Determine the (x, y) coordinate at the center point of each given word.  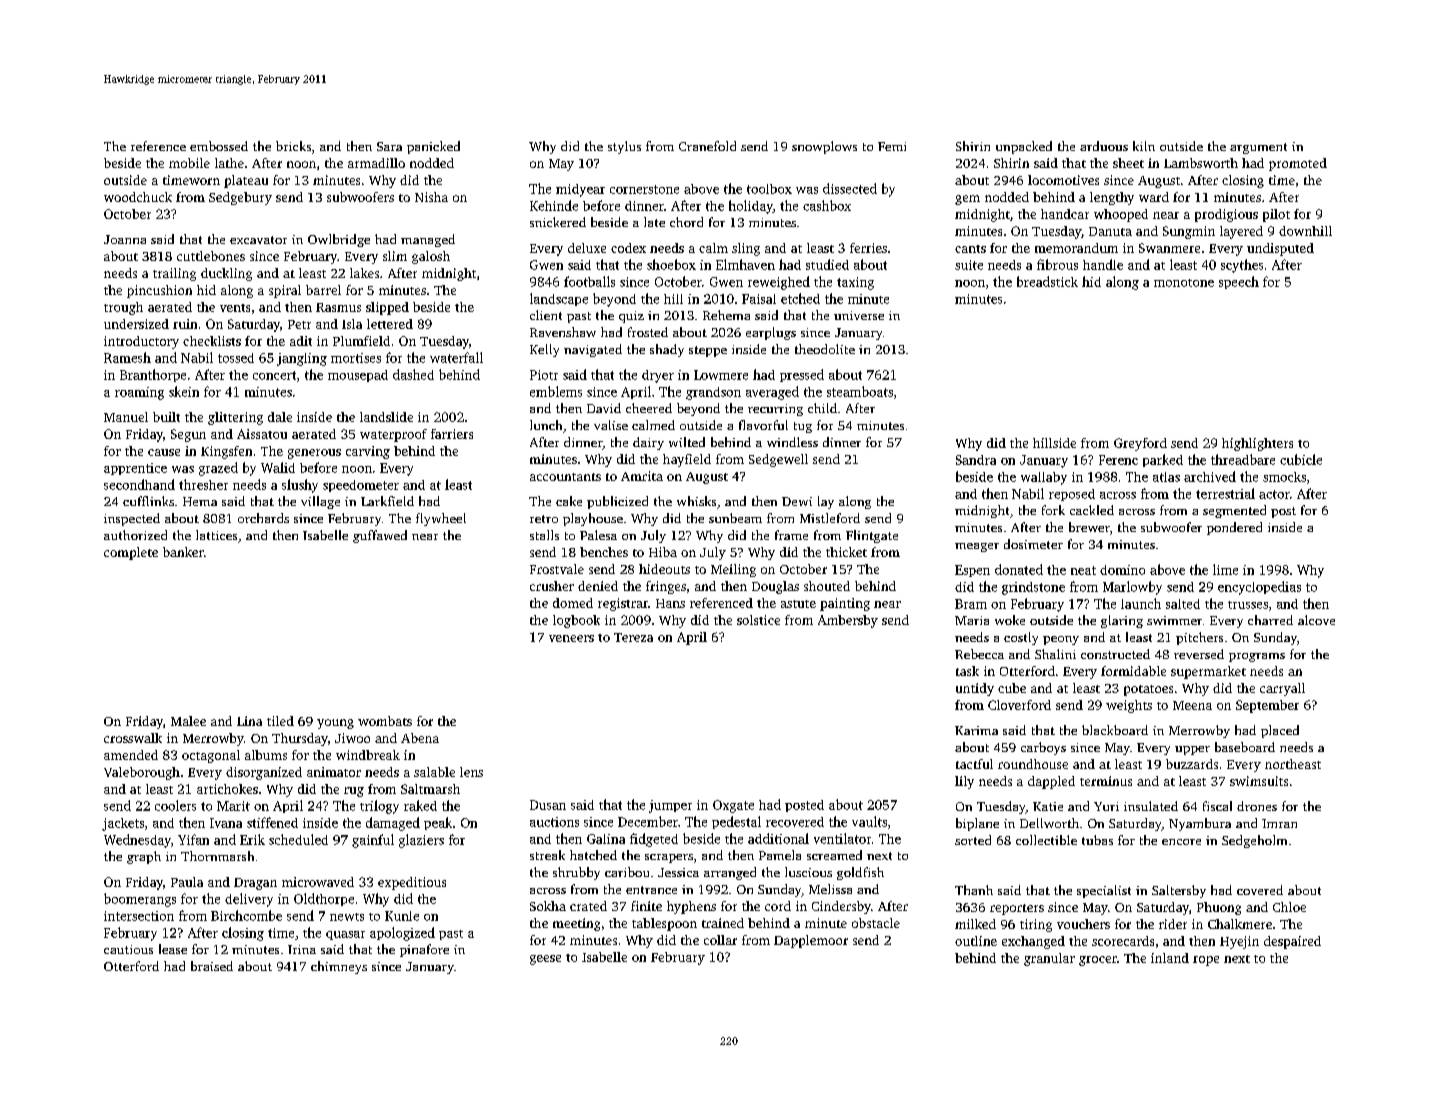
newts (347, 917)
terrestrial (1225, 493)
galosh (431, 257)
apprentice (135, 469)
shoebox (671, 264)
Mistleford (830, 518)
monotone (1184, 283)
